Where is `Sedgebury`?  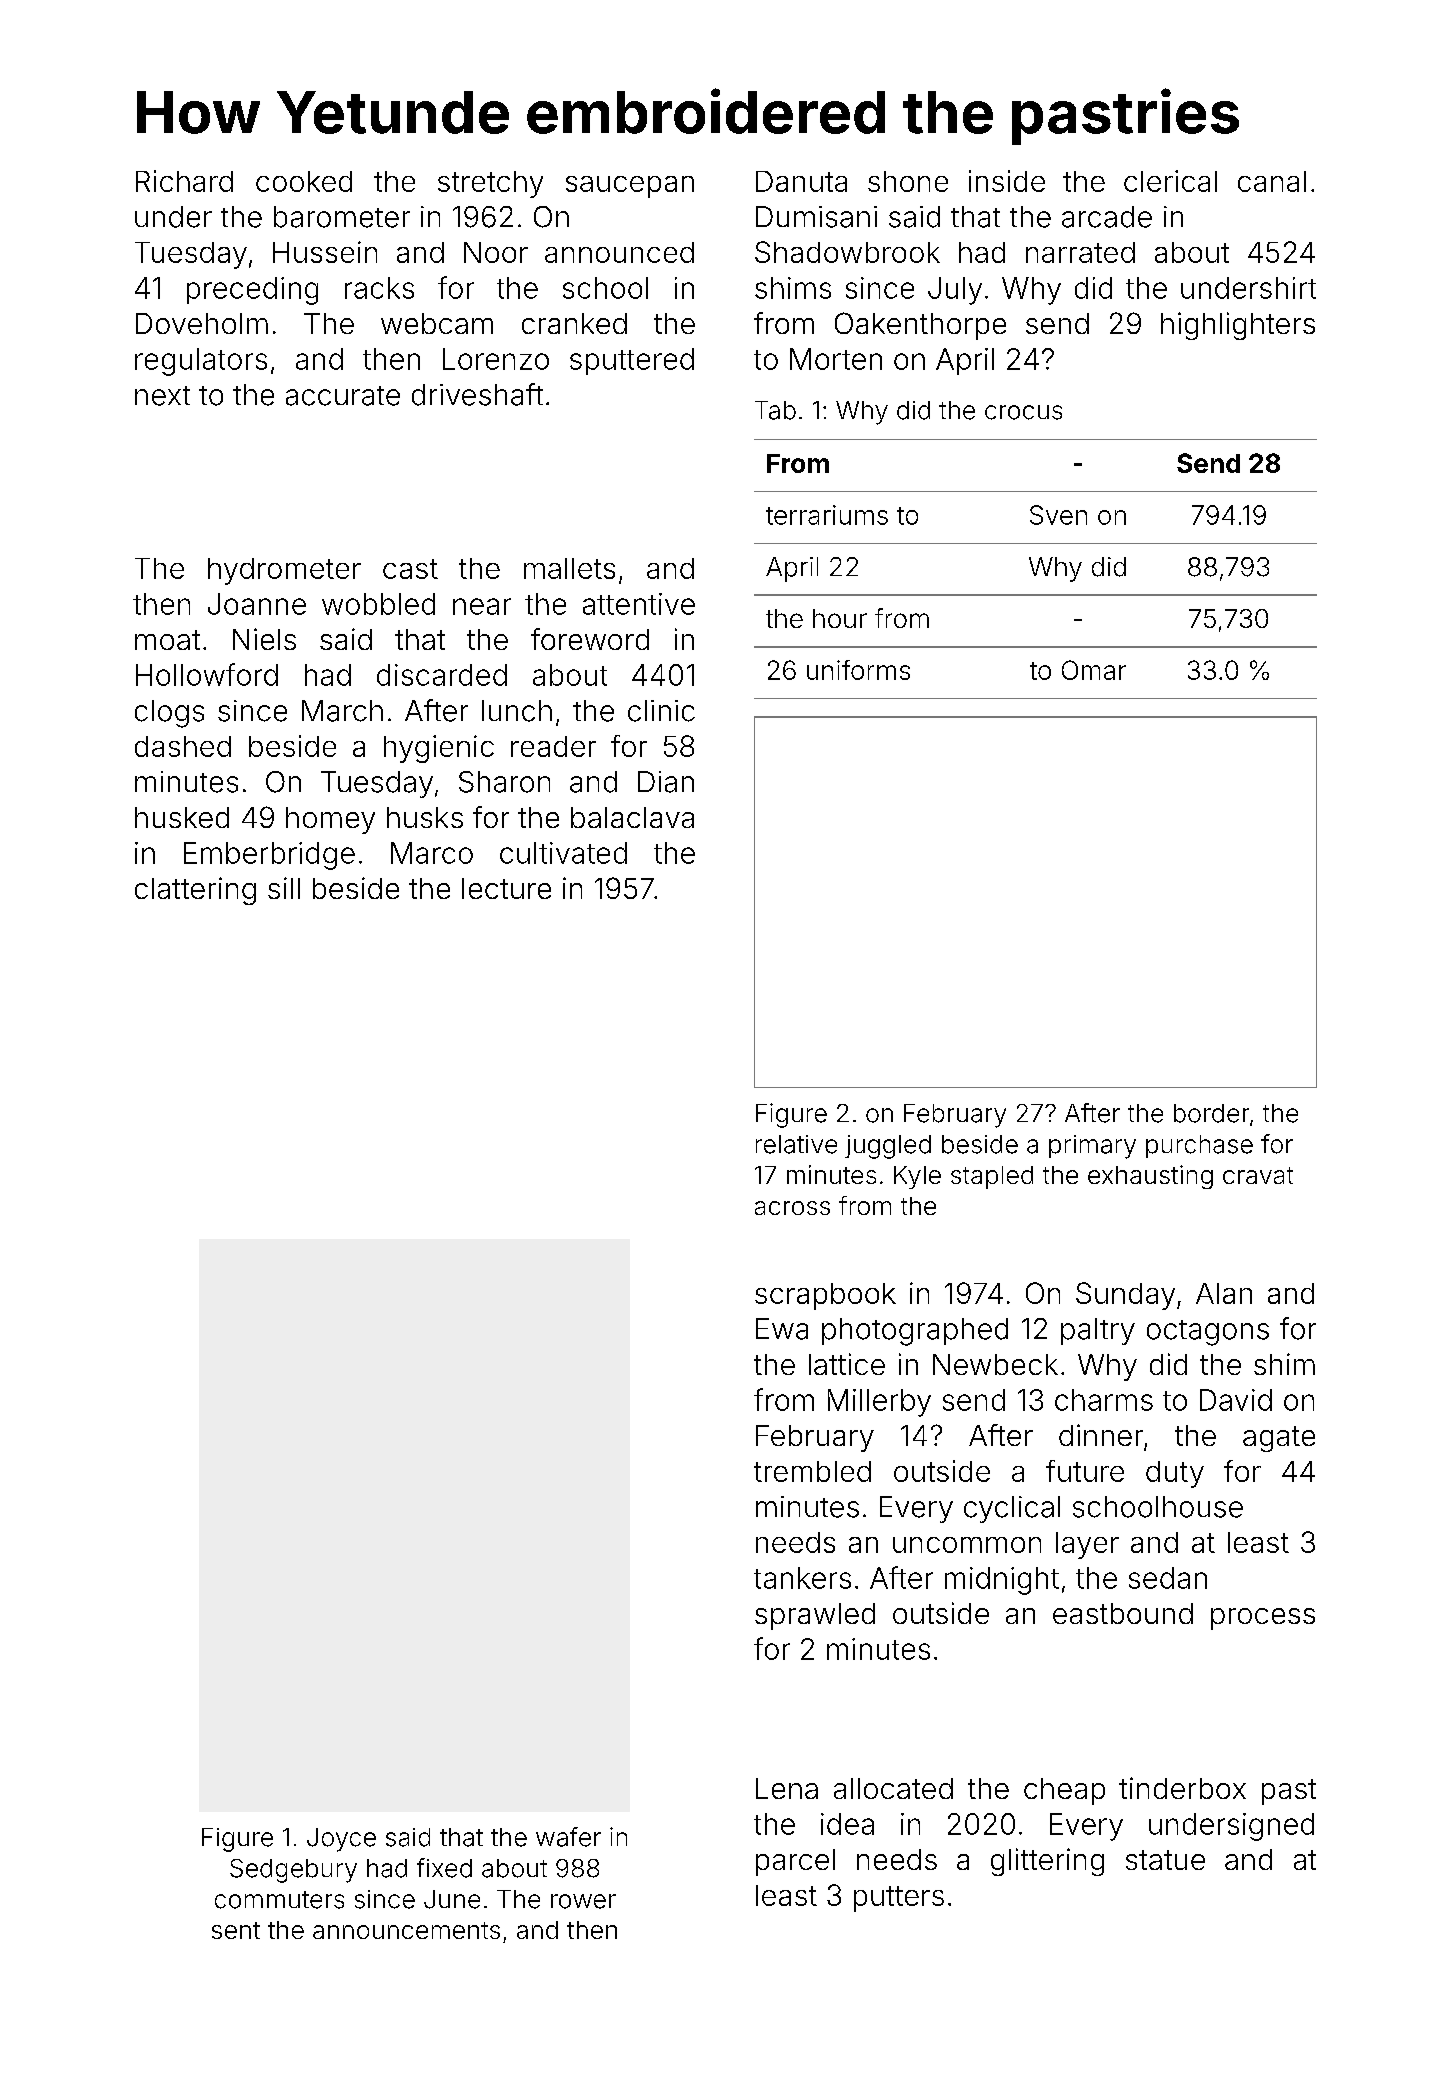
Sedgebury is located at coordinates (293, 1871).
